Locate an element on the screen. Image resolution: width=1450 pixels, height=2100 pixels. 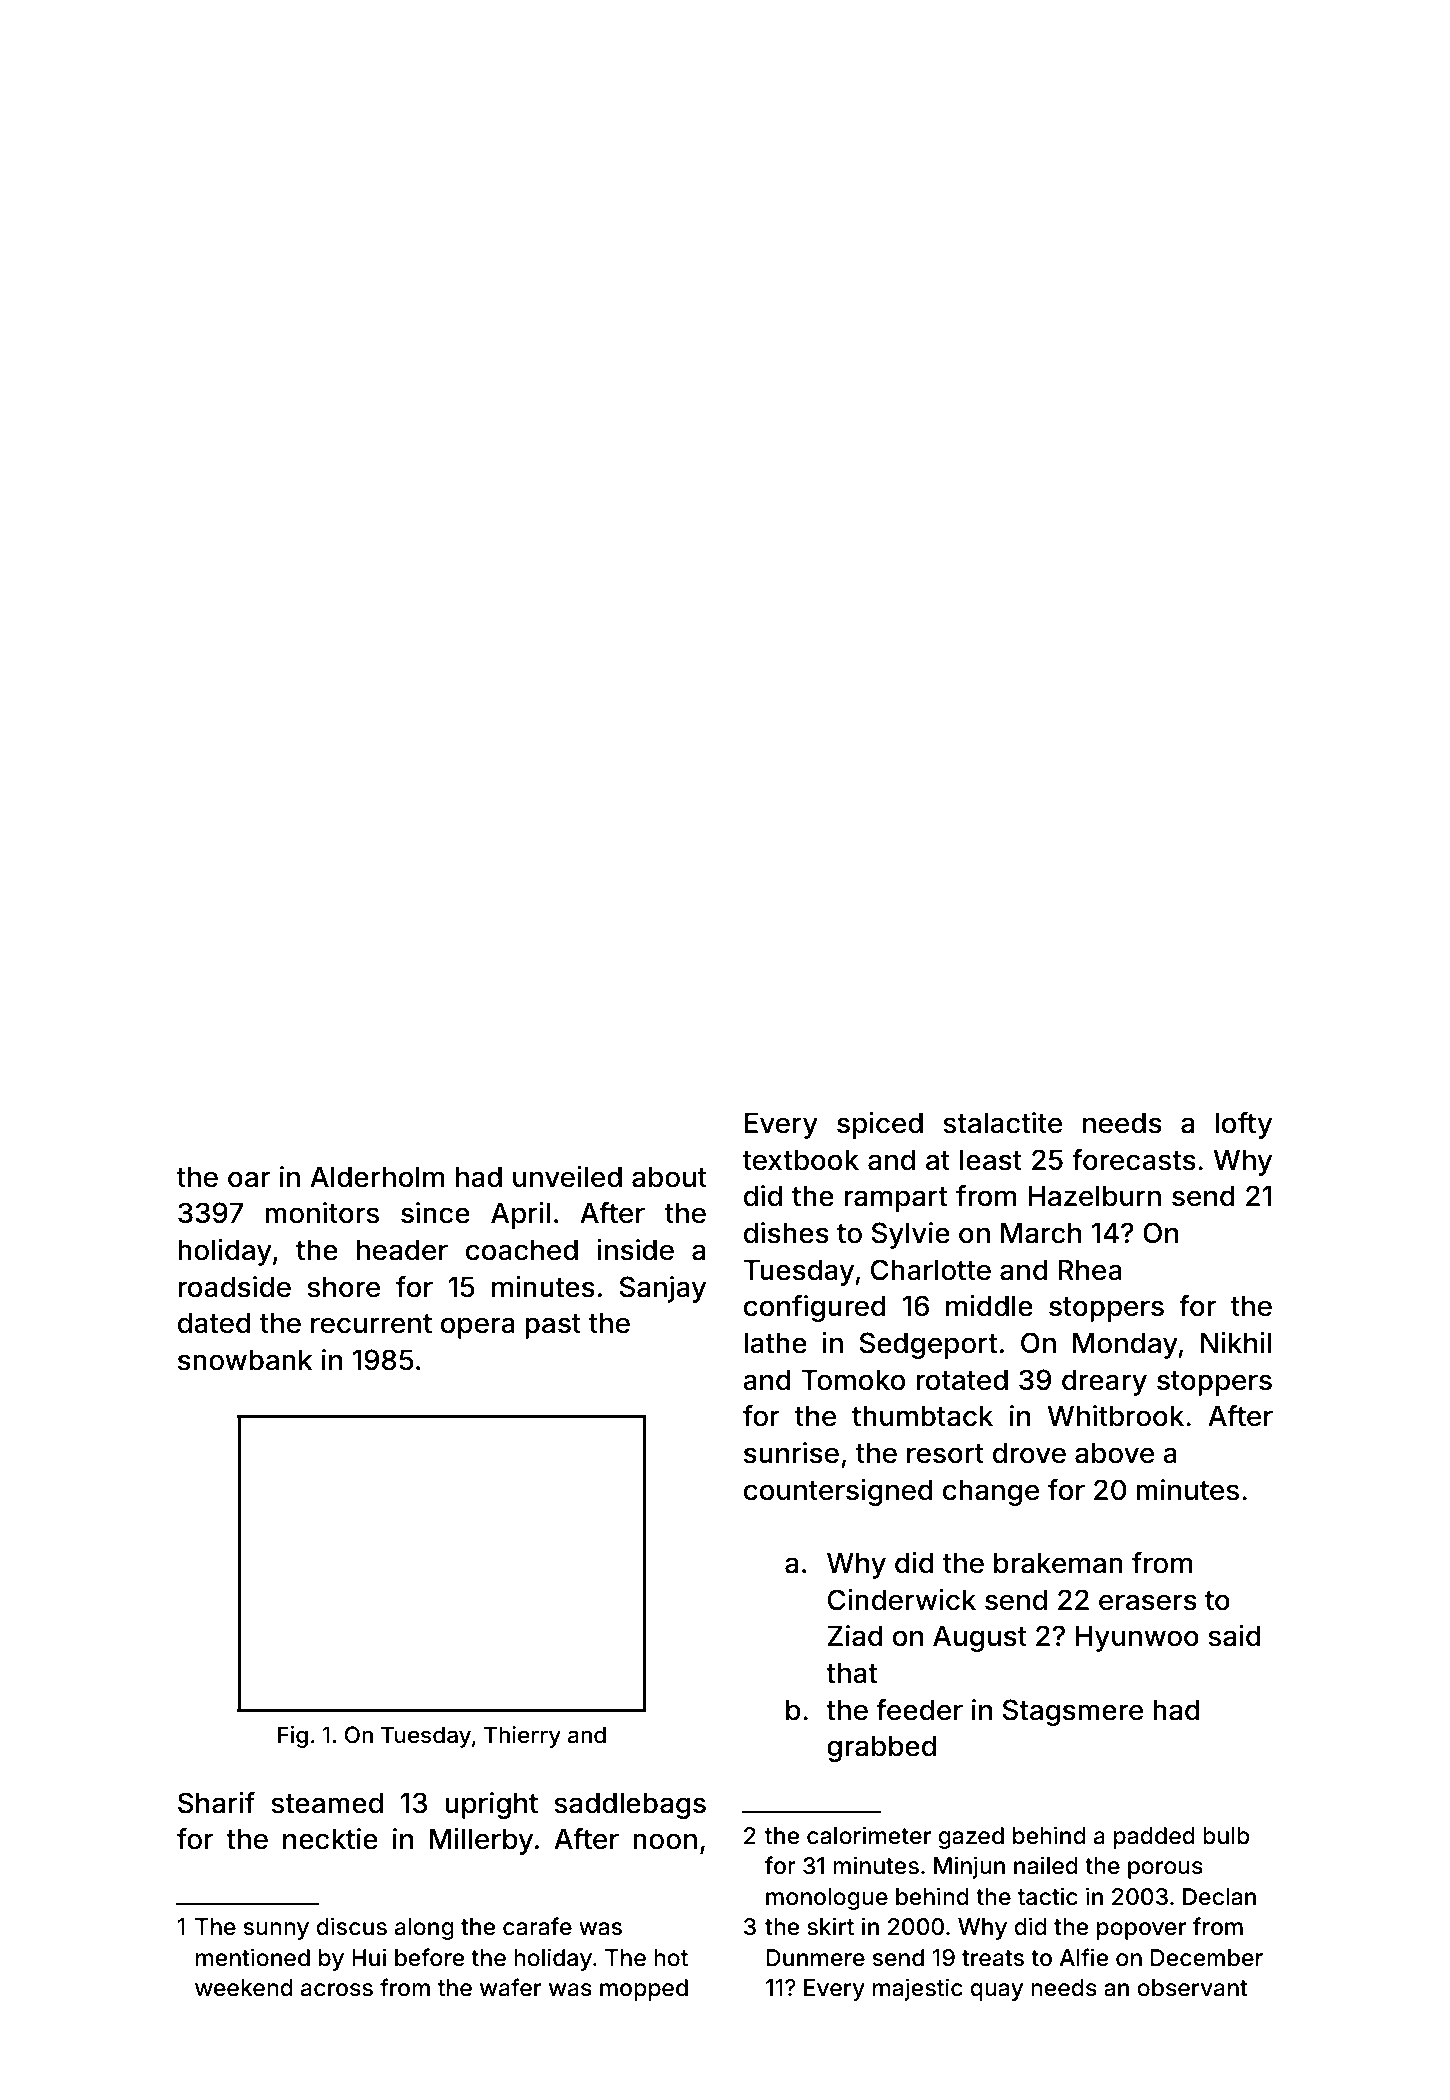
rampart is located at coordinates (896, 1199).
